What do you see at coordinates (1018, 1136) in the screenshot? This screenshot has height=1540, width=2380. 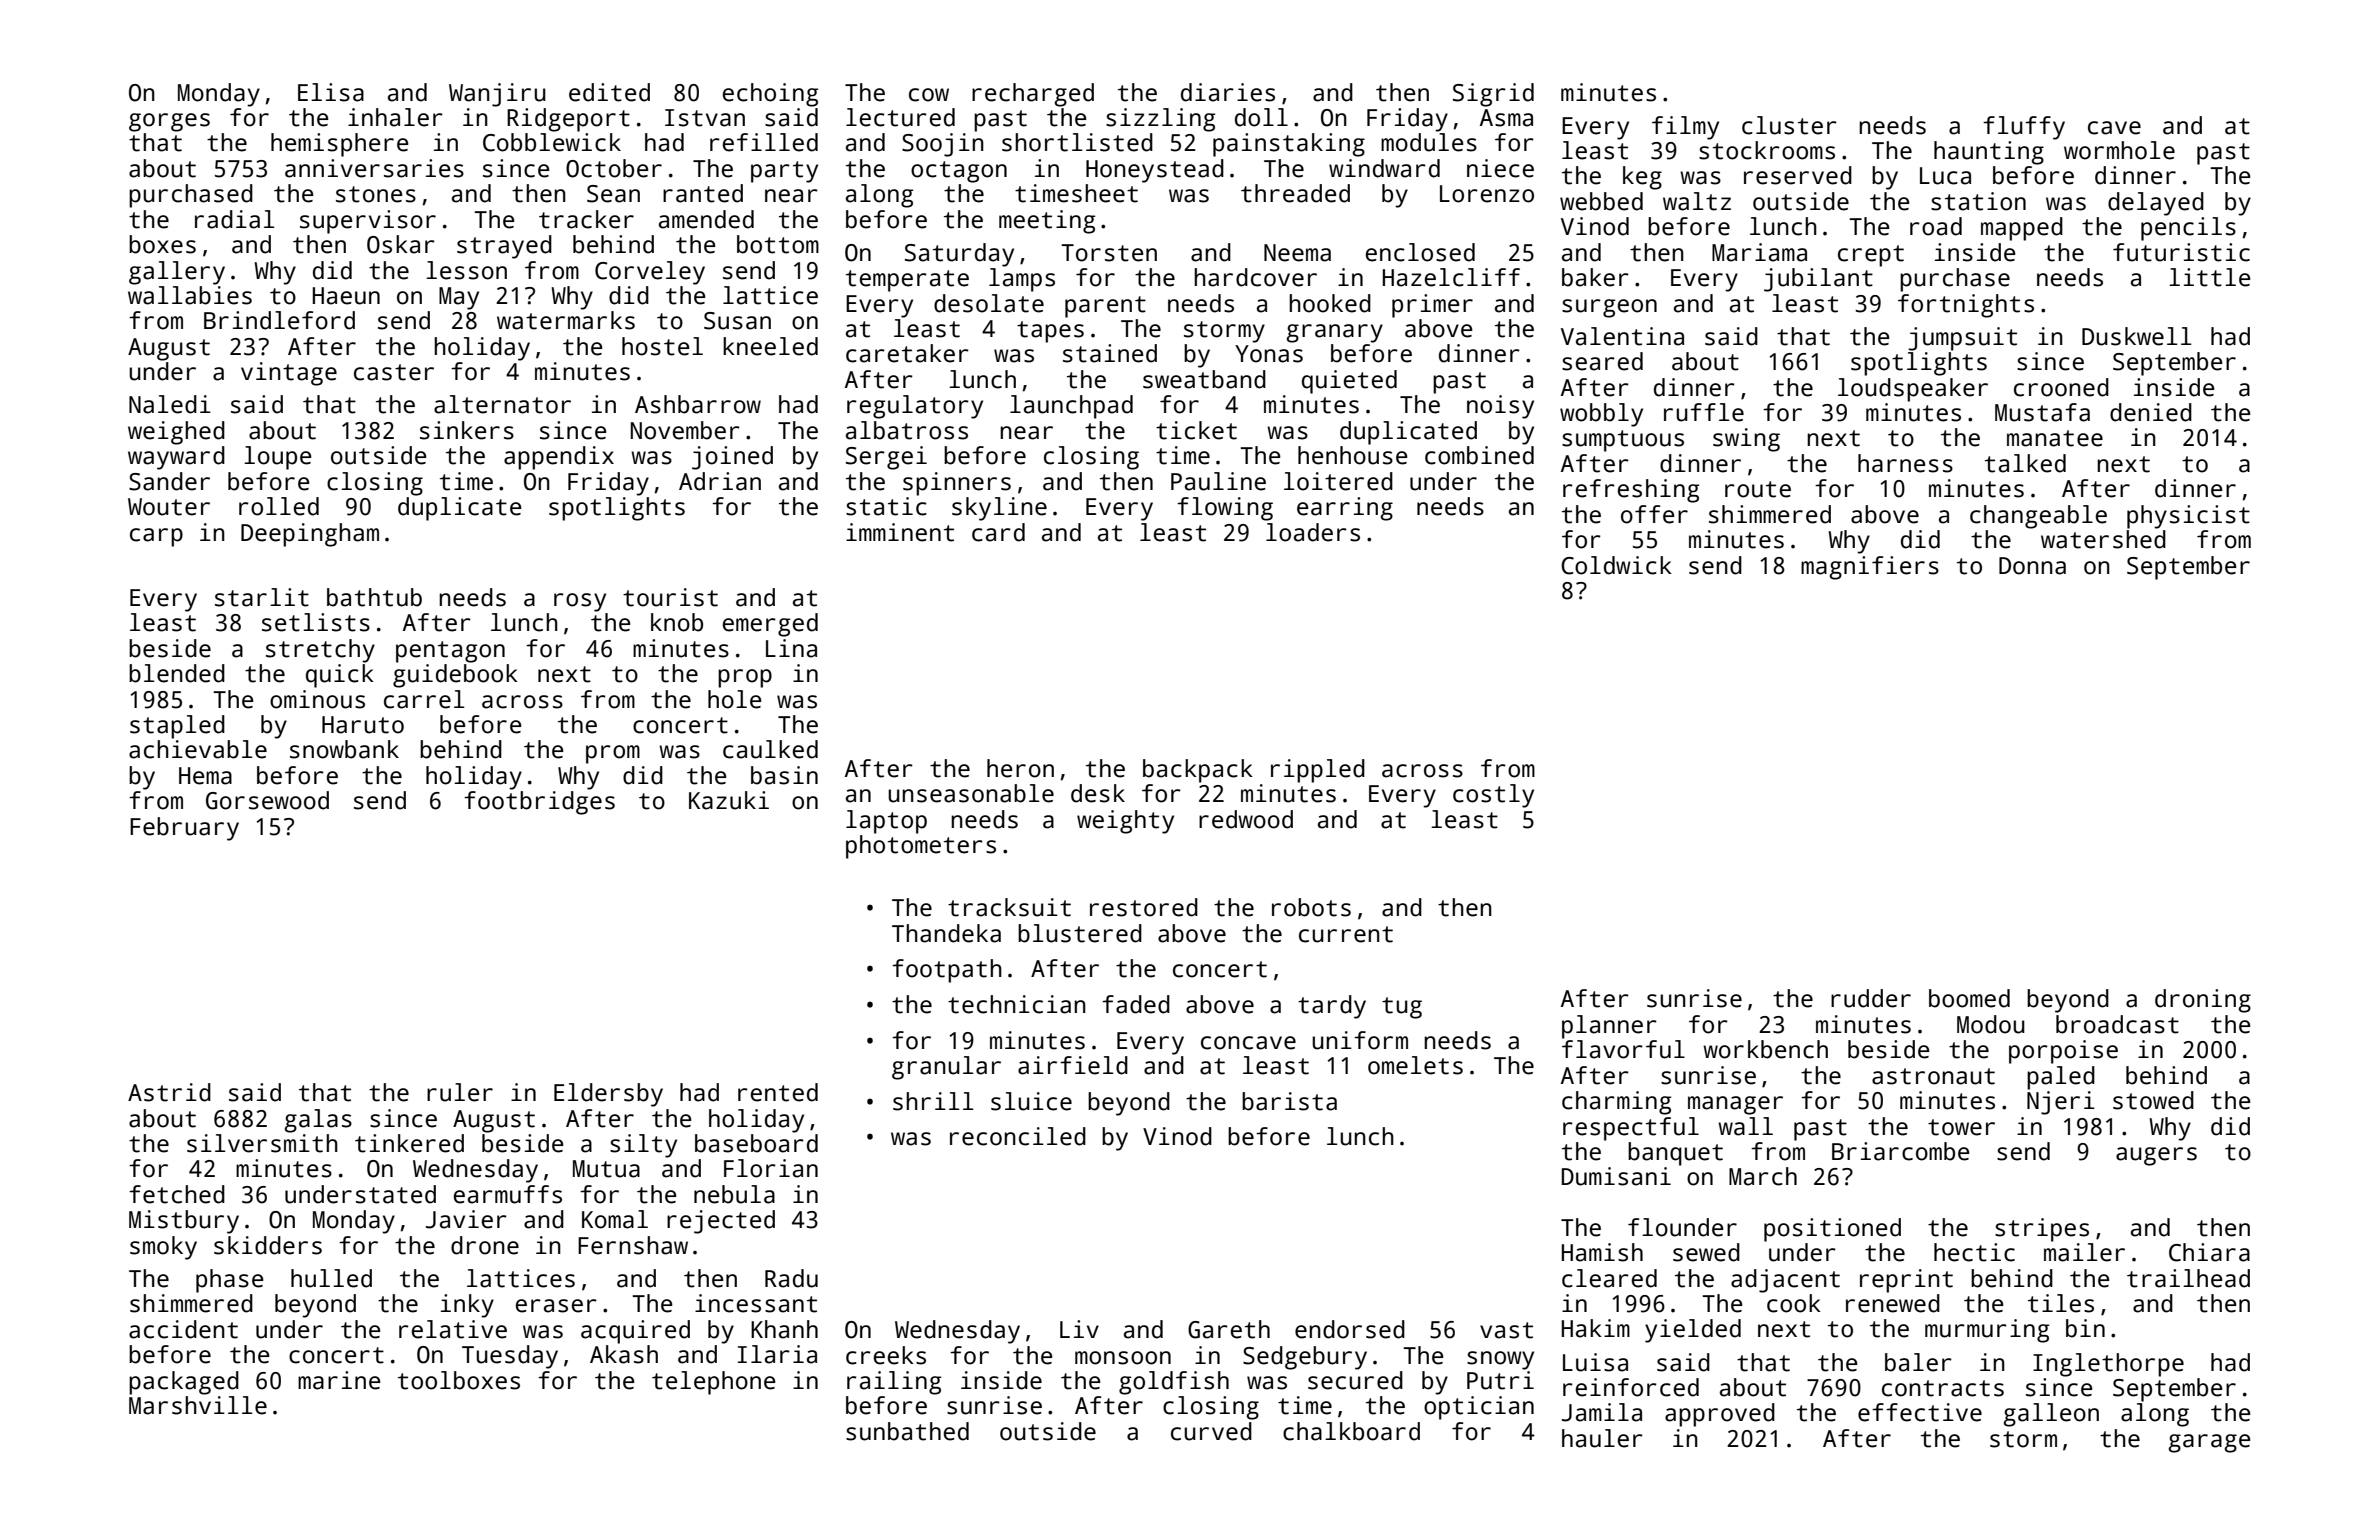 I see `reconciled` at bounding box center [1018, 1136].
